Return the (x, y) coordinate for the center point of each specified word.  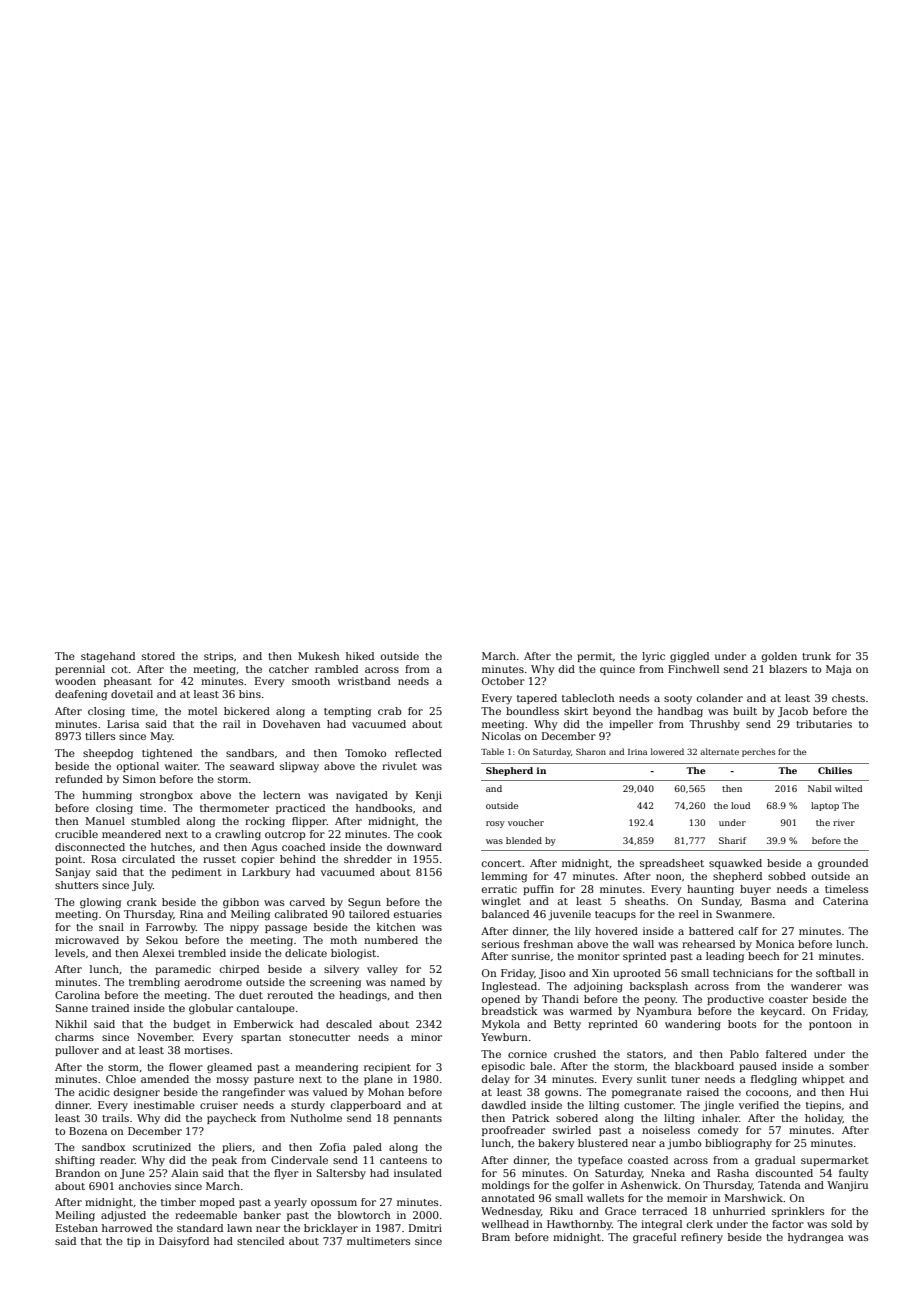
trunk (816, 656)
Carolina (77, 995)
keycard (781, 1012)
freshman (548, 944)
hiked (360, 656)
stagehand (108, 657)
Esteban (77, 1228)
